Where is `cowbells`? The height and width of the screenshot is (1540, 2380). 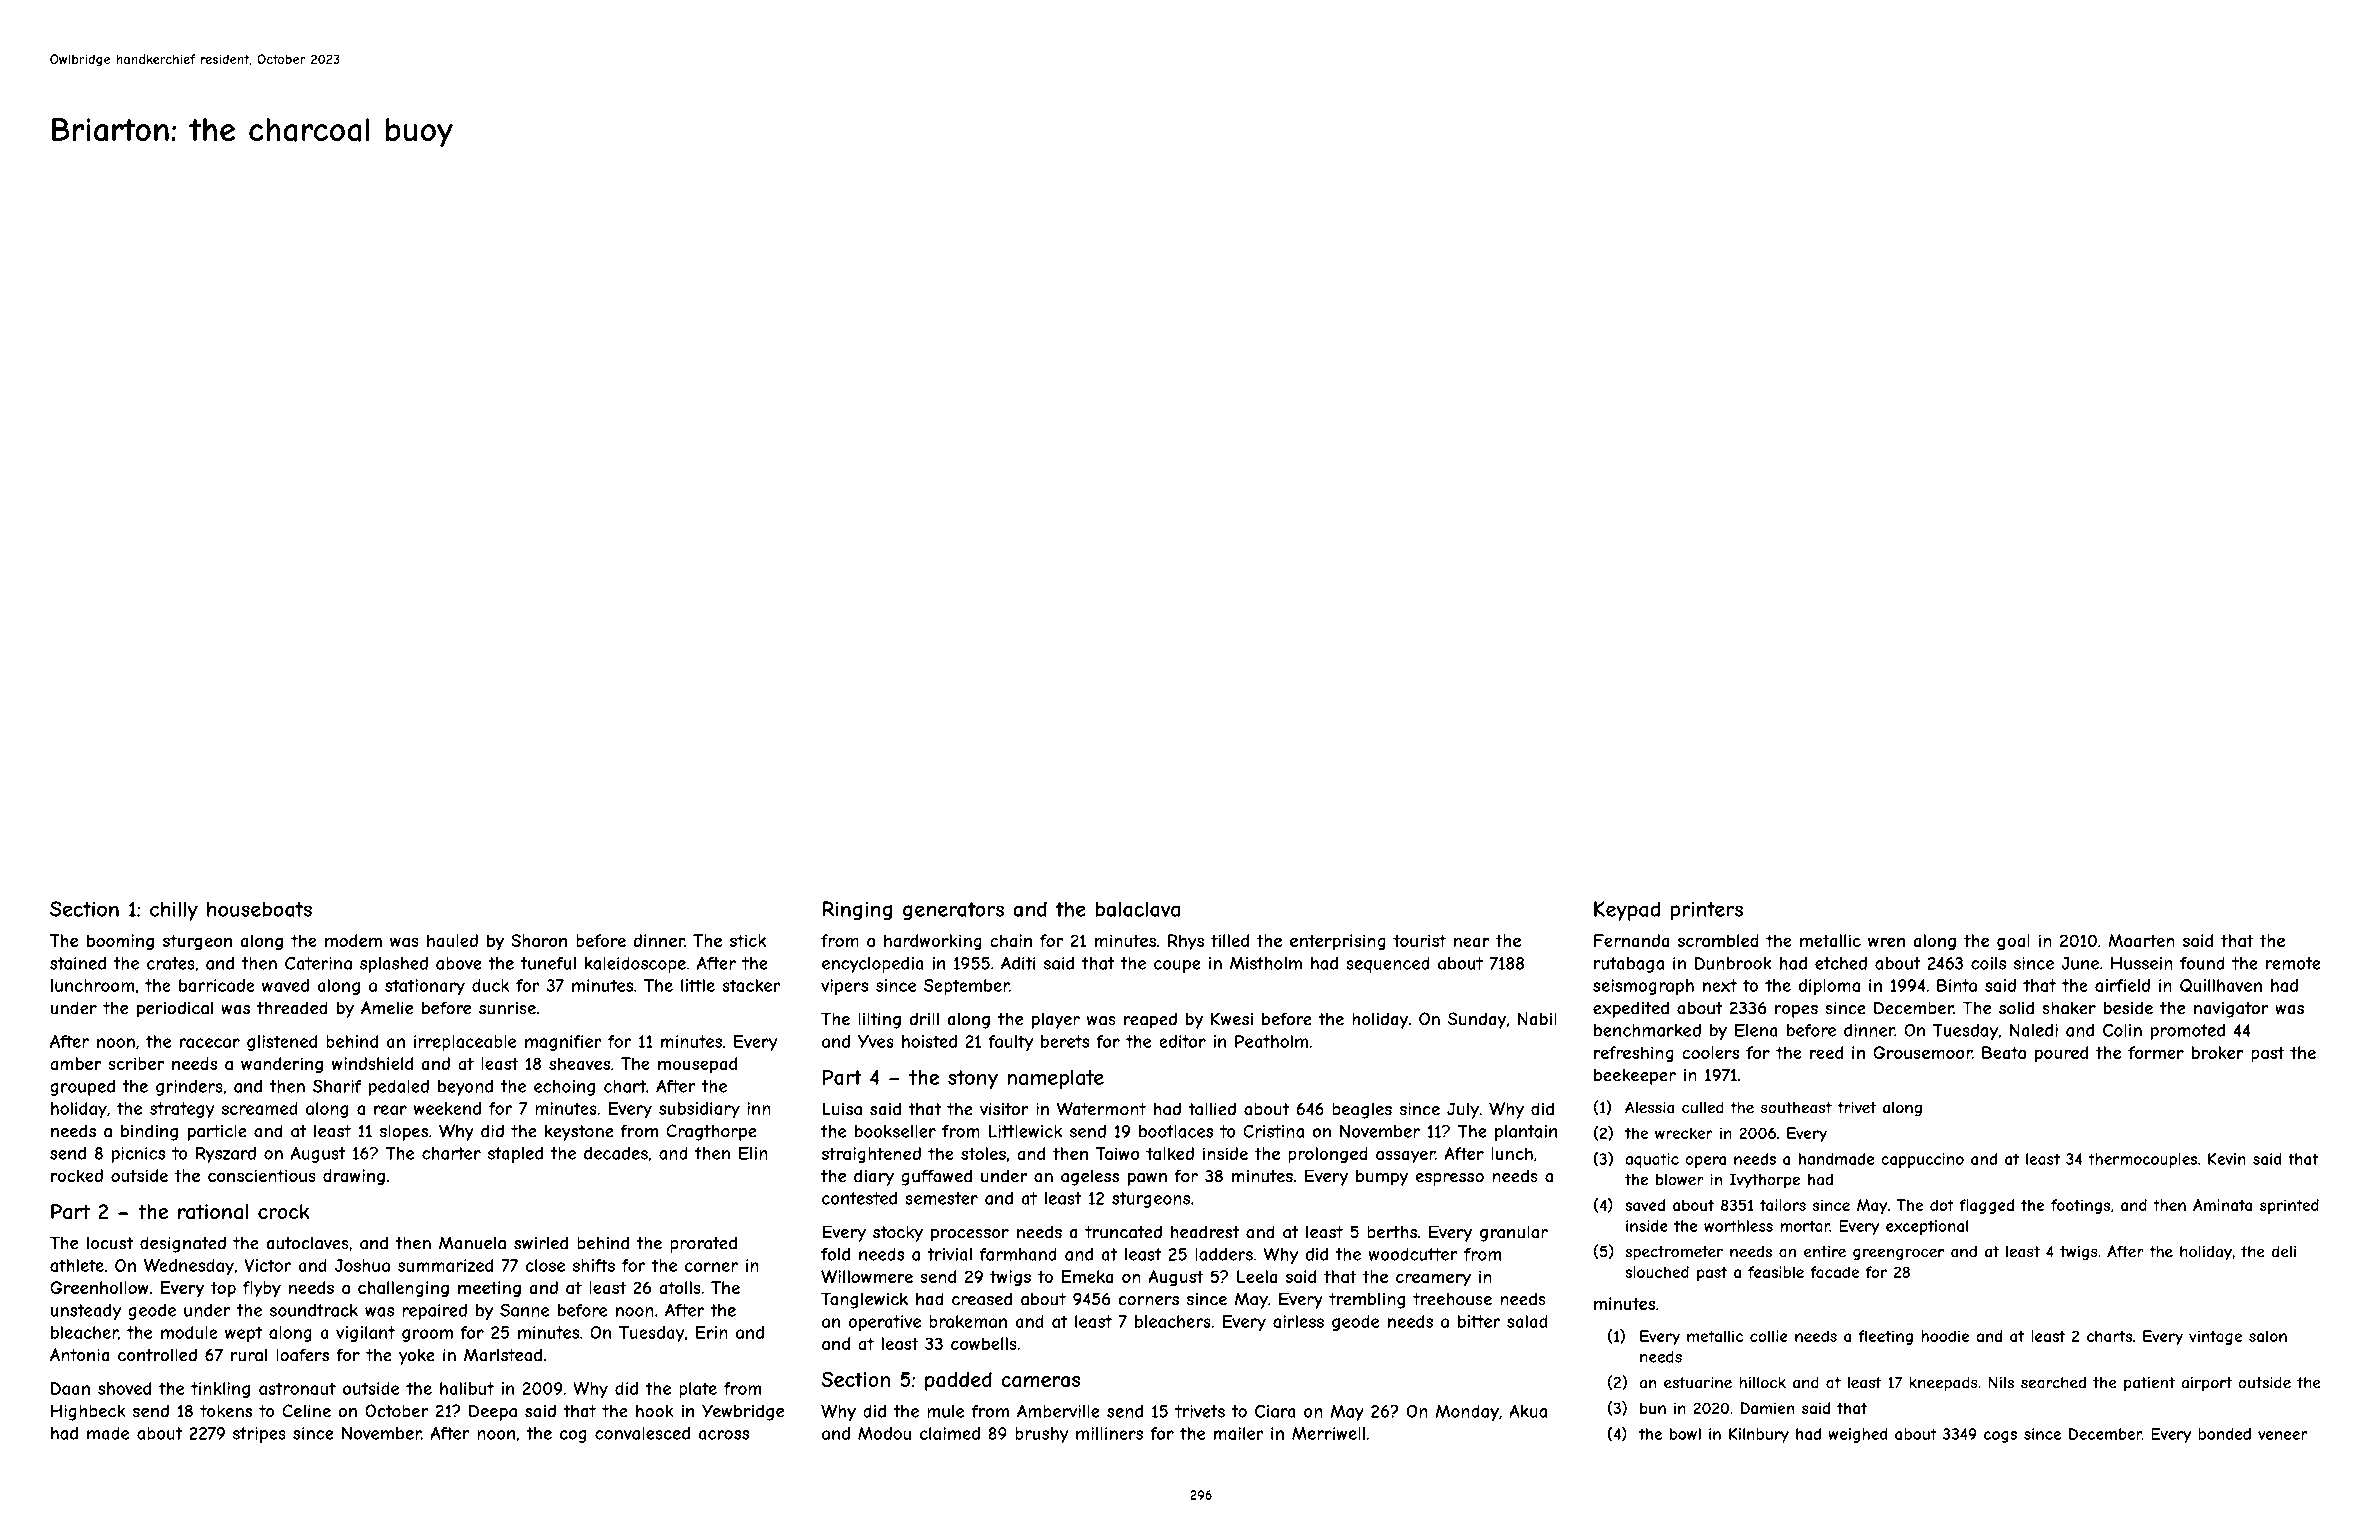 cowbells is located at coordinates (984, 1343).
